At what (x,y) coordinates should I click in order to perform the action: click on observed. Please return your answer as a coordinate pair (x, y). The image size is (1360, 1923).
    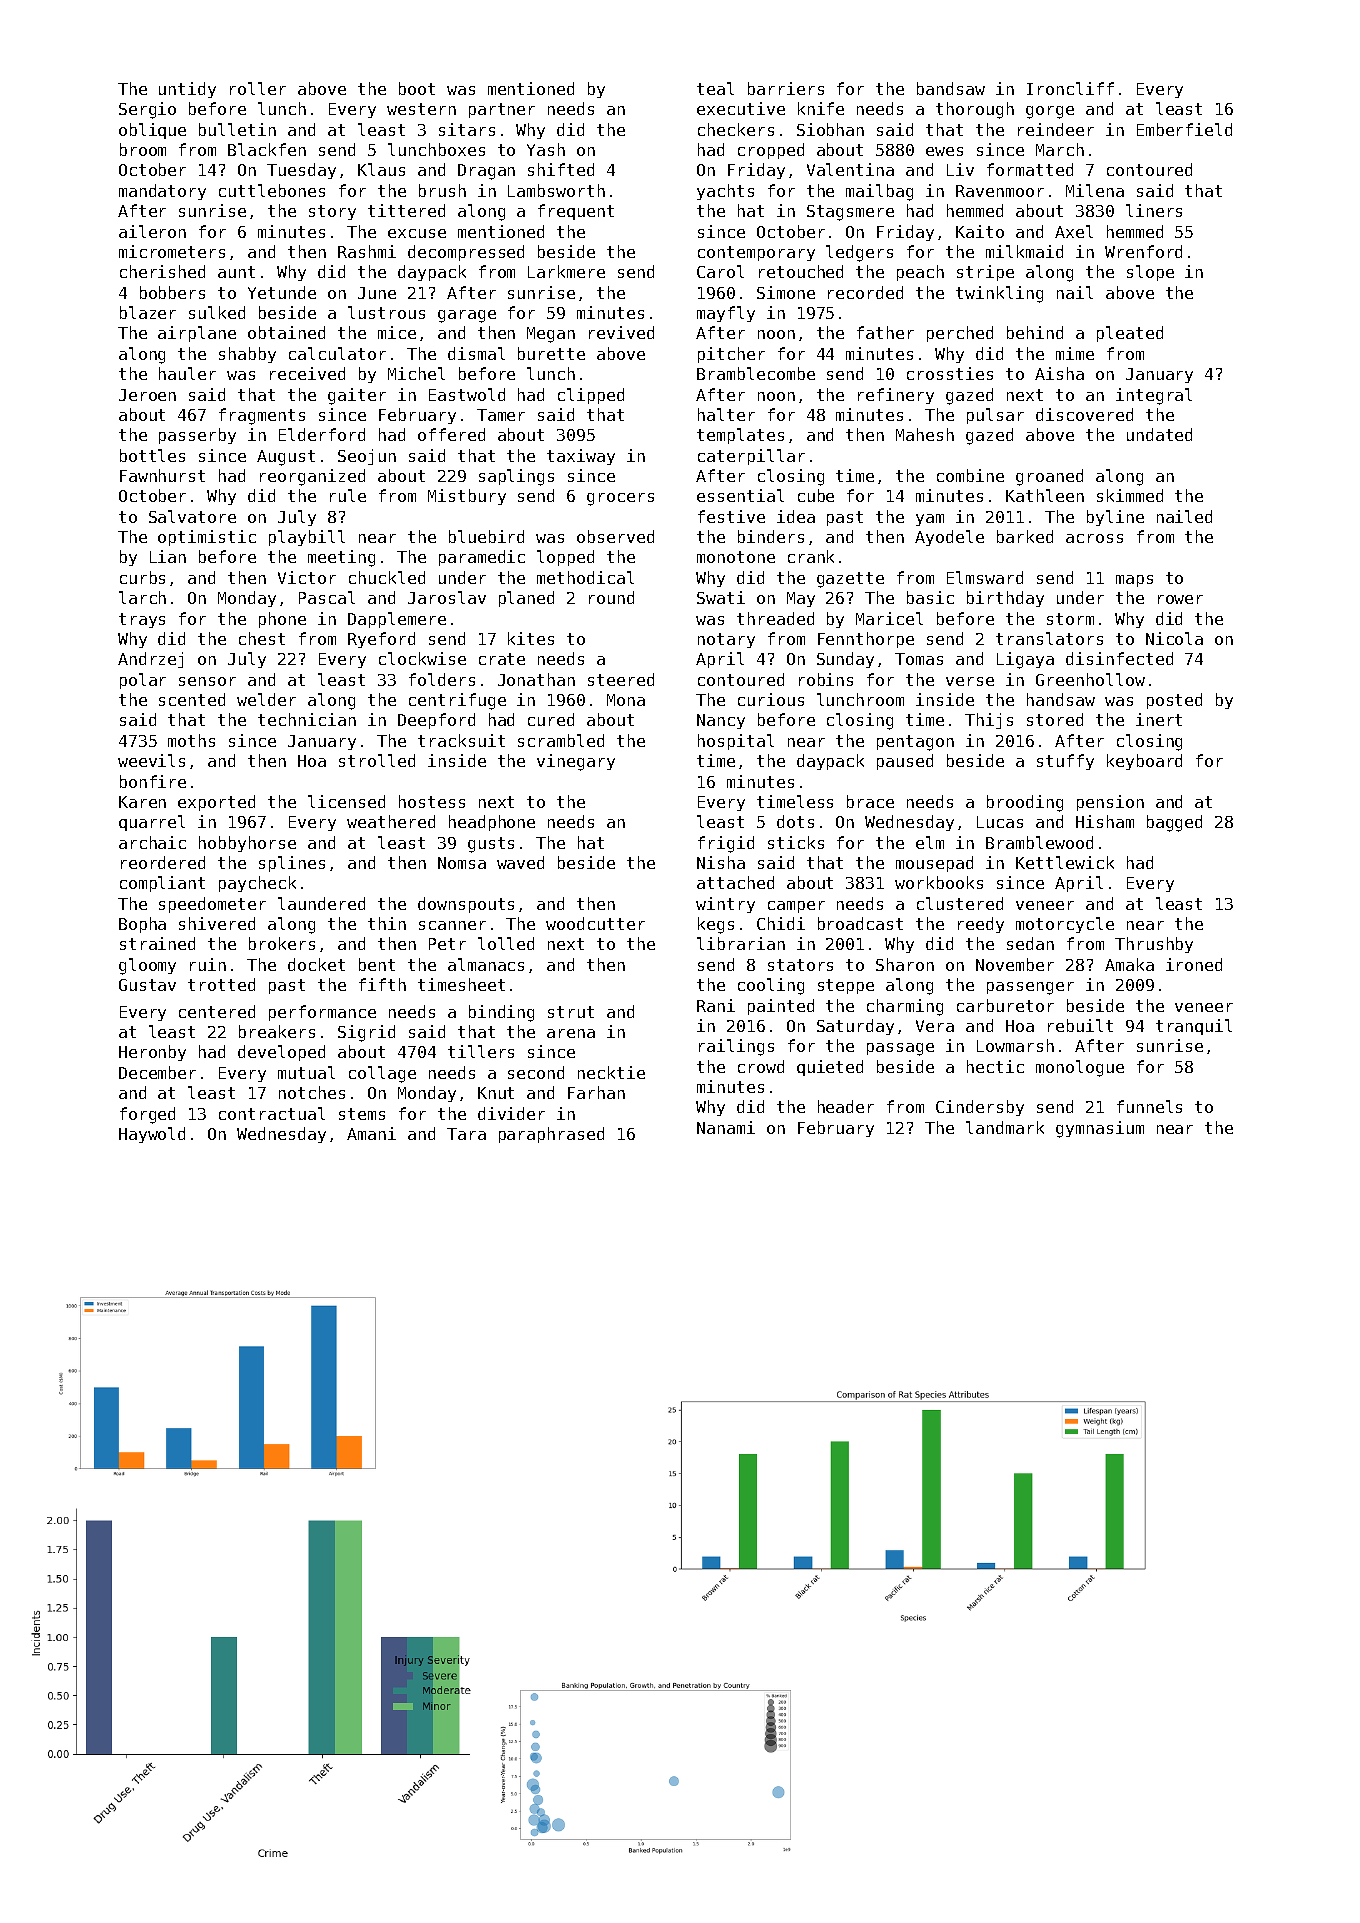
    Looking at the image, I should click on (615, 536).
